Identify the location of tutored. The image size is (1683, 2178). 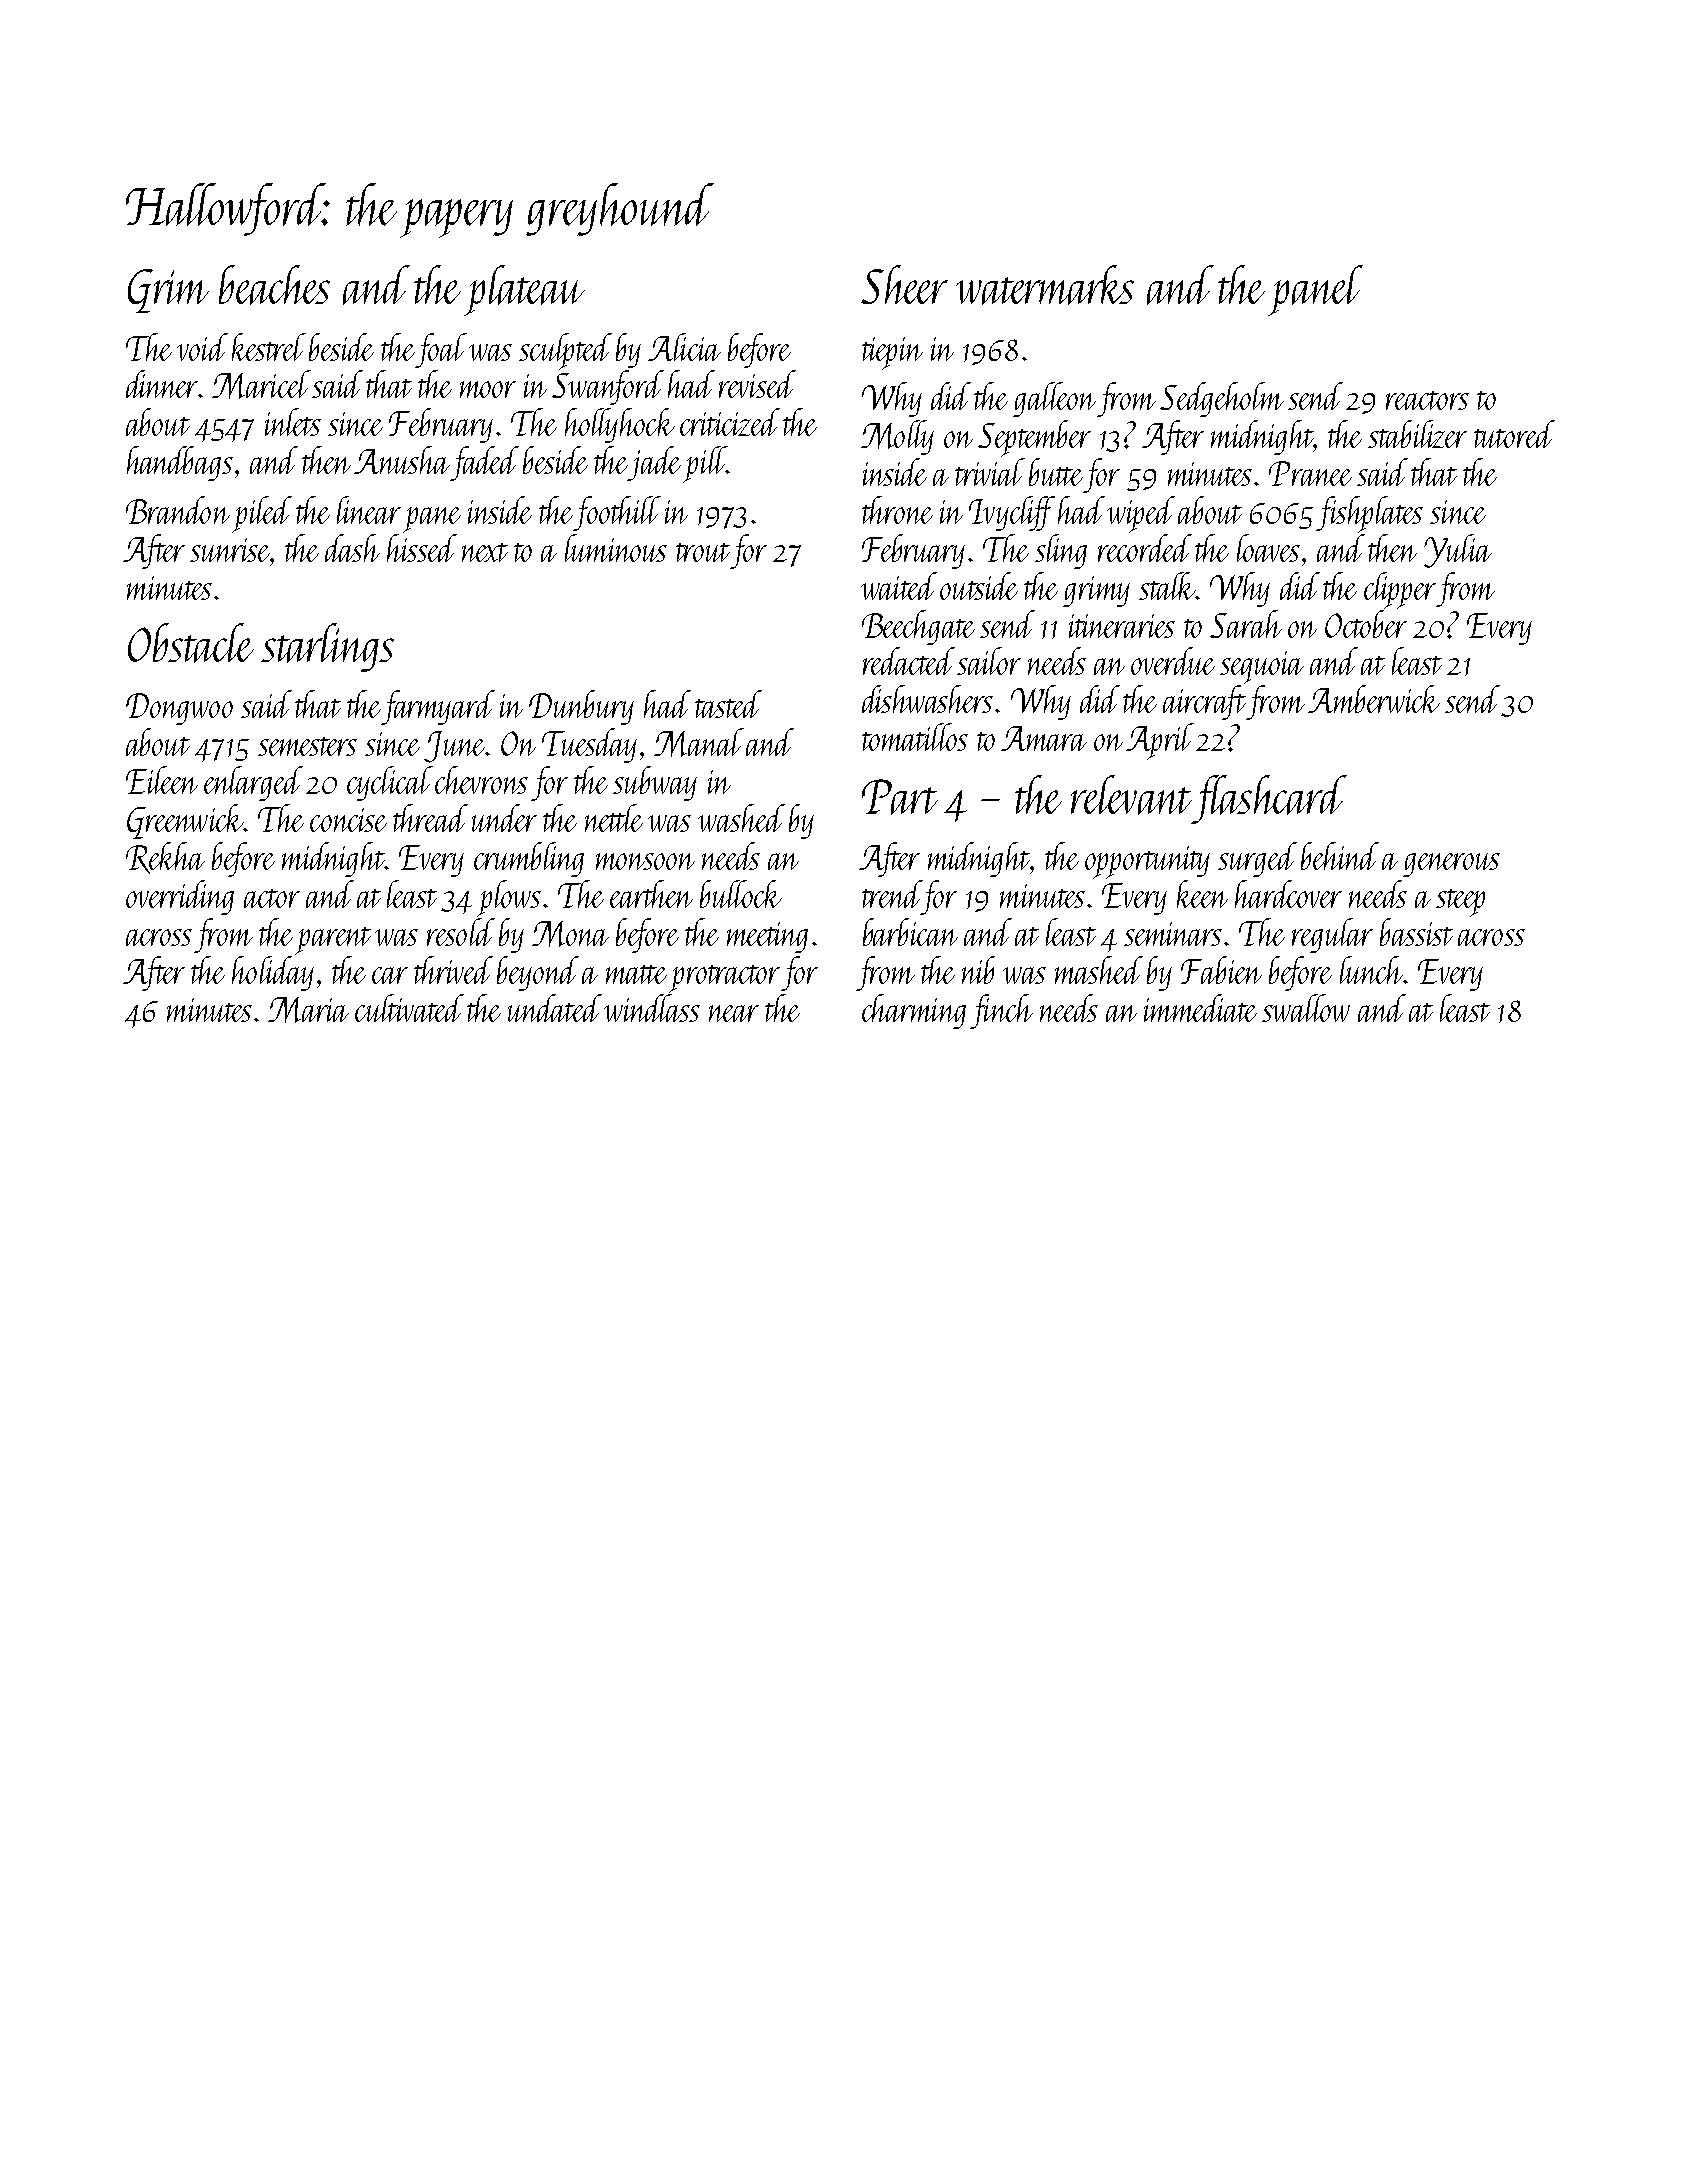
(1514, 434).
